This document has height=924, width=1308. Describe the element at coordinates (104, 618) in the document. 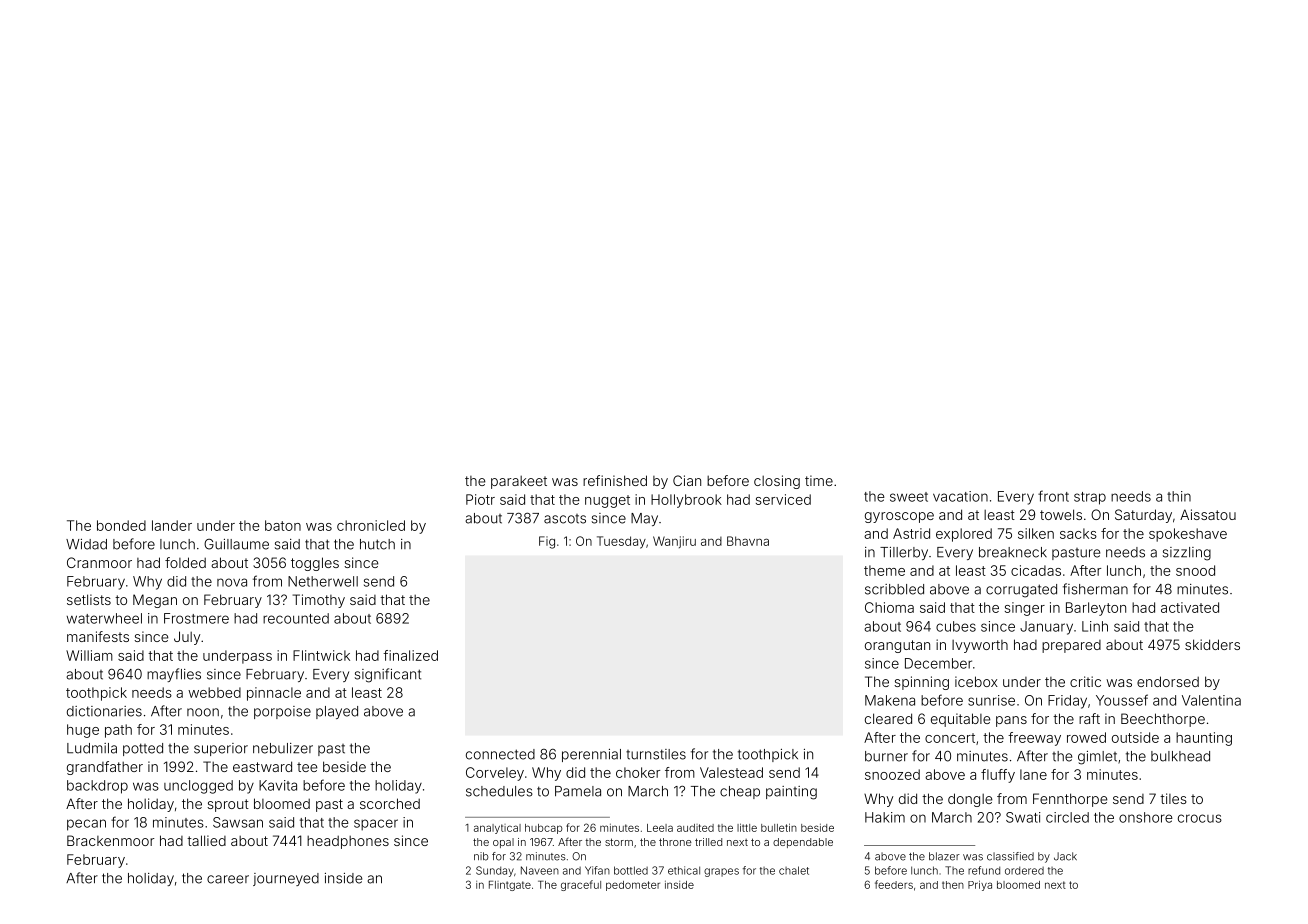

I see `waterwheel` at that location.
